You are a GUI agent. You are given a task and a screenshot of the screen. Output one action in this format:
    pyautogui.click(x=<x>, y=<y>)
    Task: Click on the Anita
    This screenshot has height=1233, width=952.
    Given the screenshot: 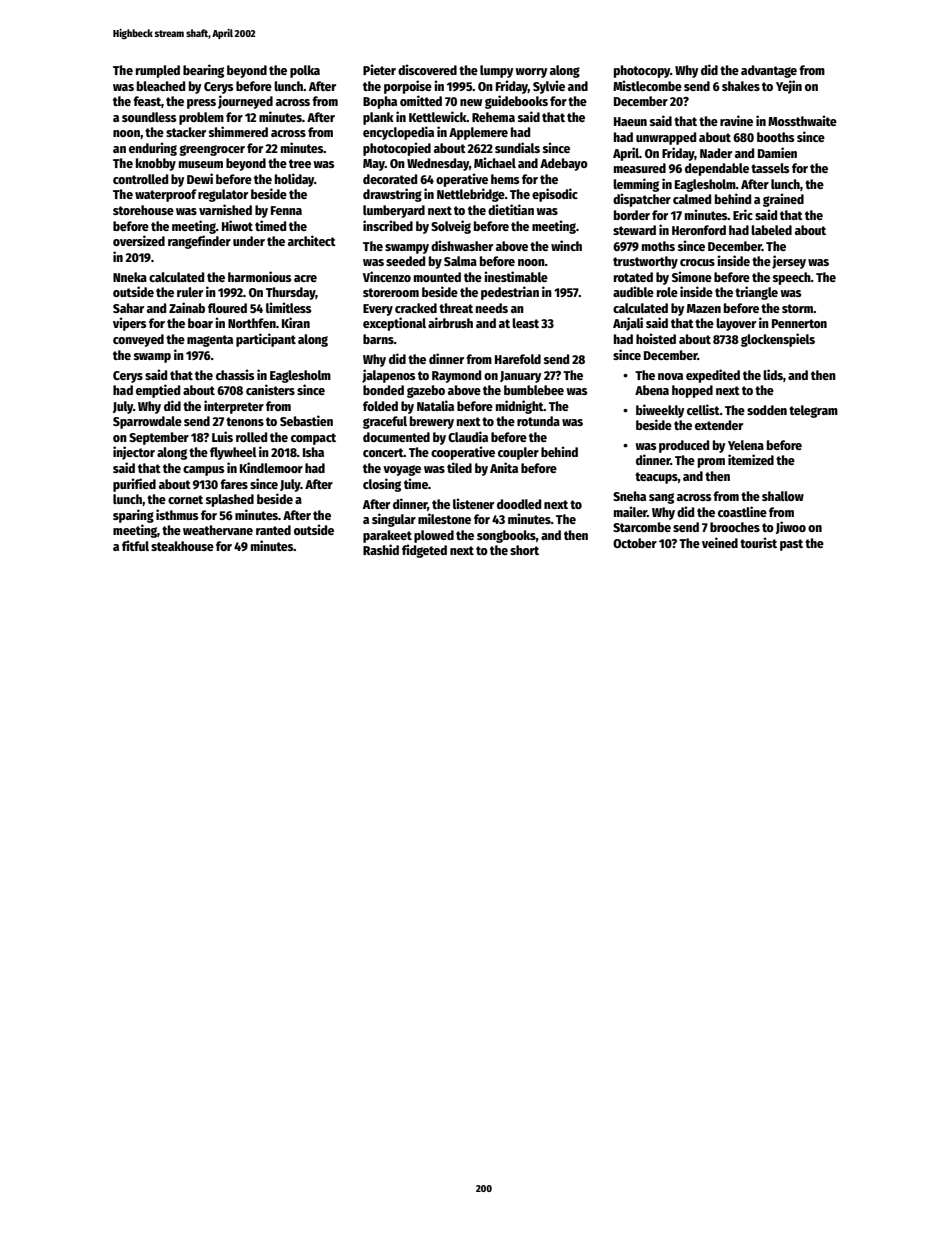 What is the action you would take?
    pyautogui.click(x=504, y=467)
